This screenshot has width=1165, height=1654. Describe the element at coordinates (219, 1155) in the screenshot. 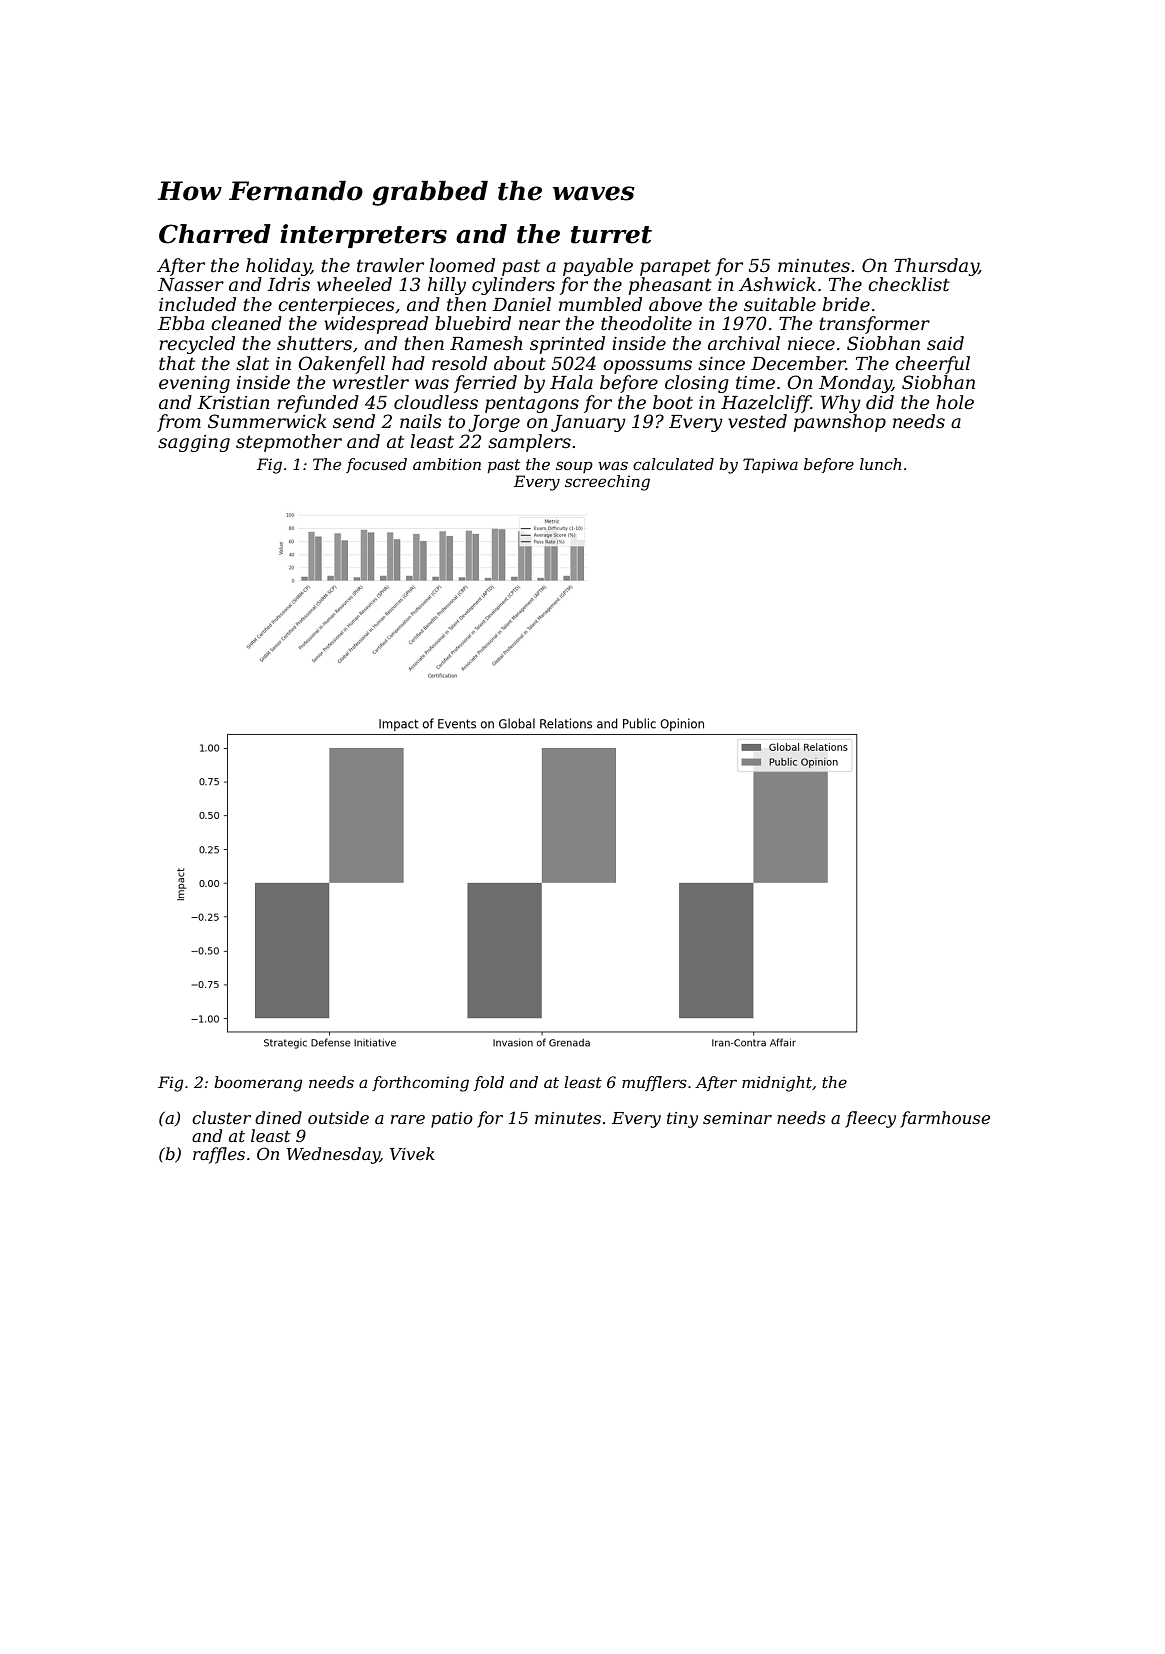

I see `raffles` at that location.
